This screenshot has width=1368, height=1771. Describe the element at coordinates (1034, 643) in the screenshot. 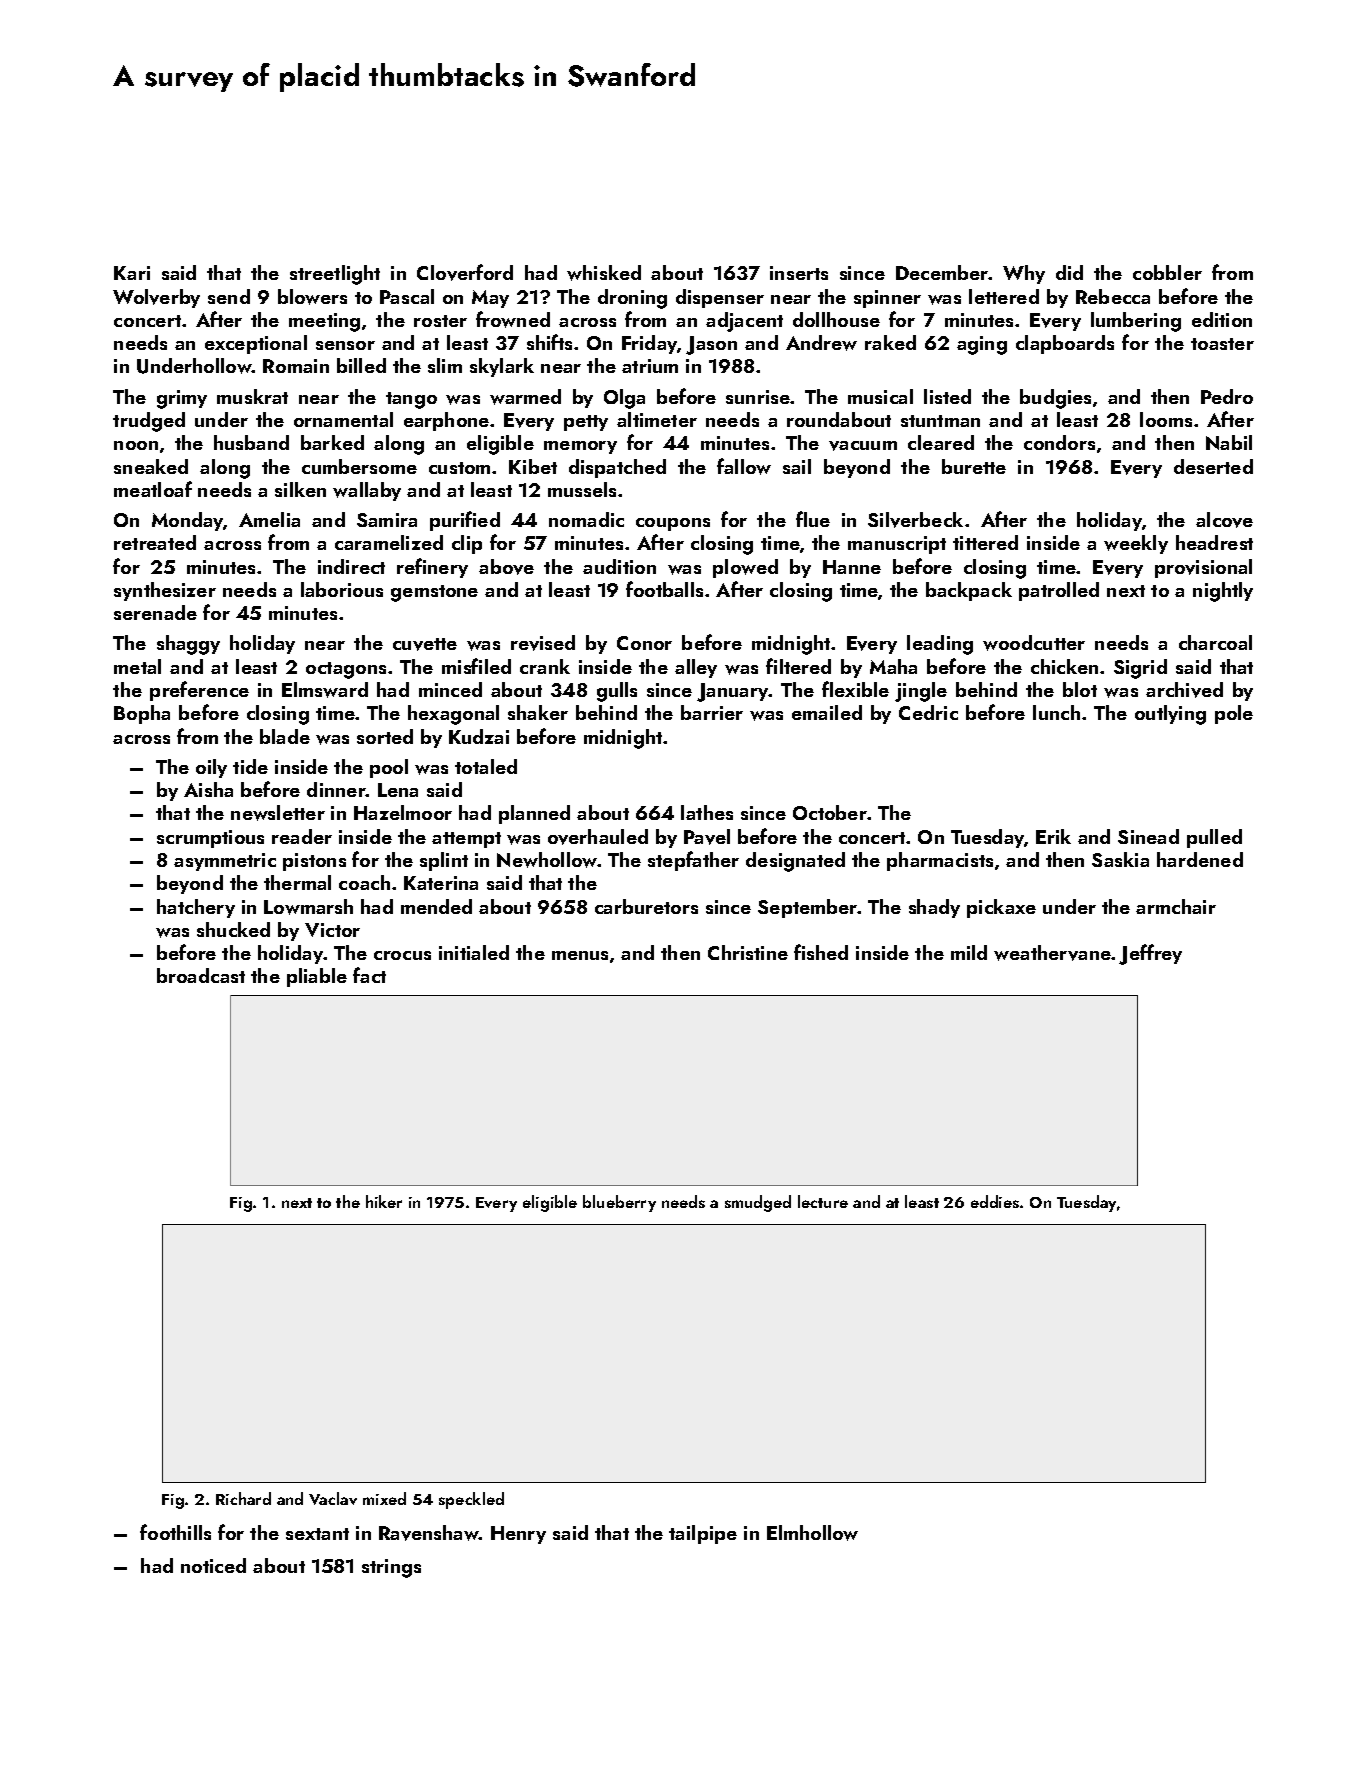

I see `woodcutter` at that location.
